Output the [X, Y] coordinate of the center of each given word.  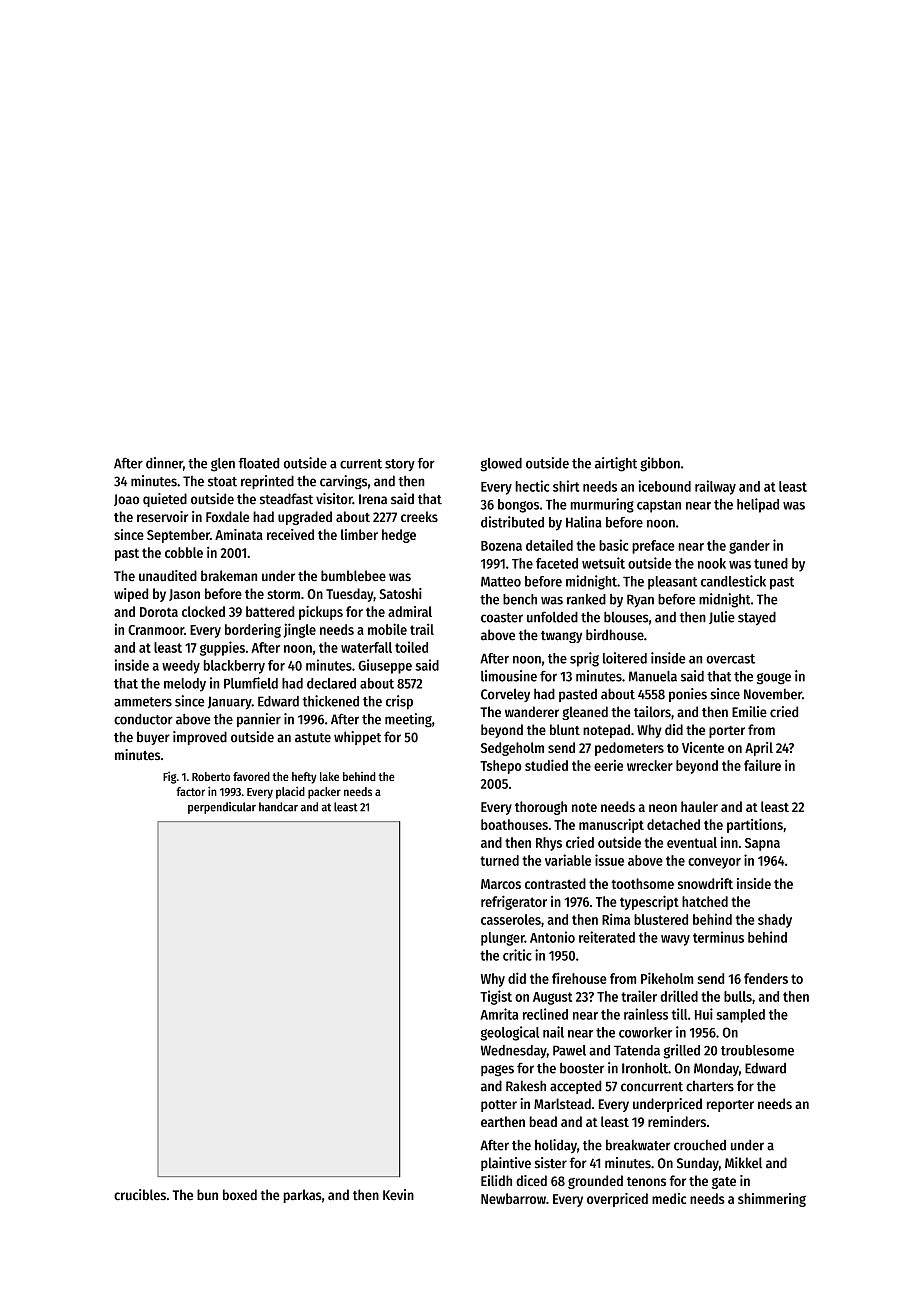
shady [775, 921]
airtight [616, 464]
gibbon [660, 464]
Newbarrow [513, 1198]
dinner [164, 463]
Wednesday [514, 1052]
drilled [679, 996]
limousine [509, 676]
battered [270, 611]
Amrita [499, 1014]
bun [207, 1194]
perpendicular [222, 808]
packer [324, 793]
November [773, 694]
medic [669, 1198]
